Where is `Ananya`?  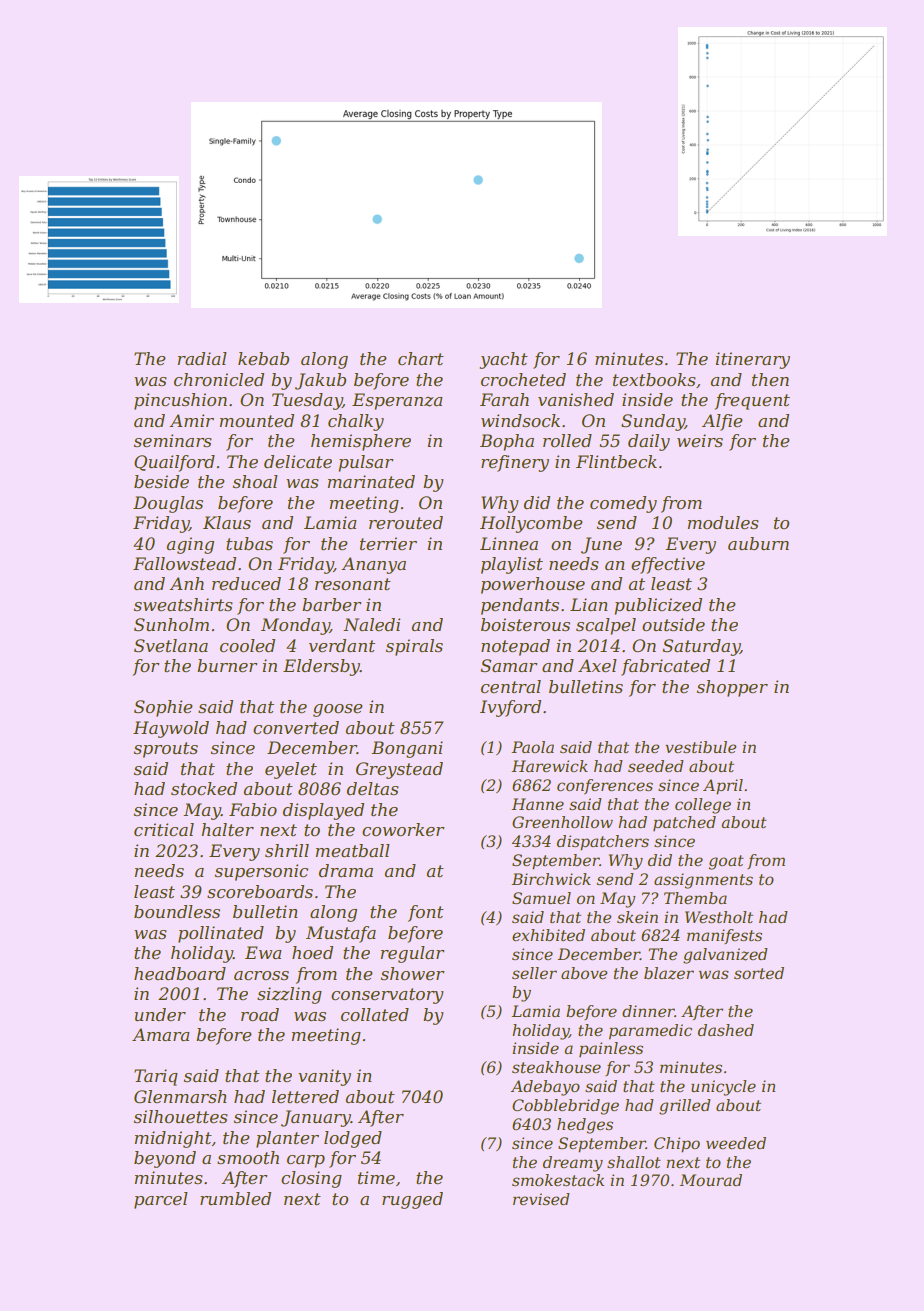
Ananya is located at coordinates (373, 565).
